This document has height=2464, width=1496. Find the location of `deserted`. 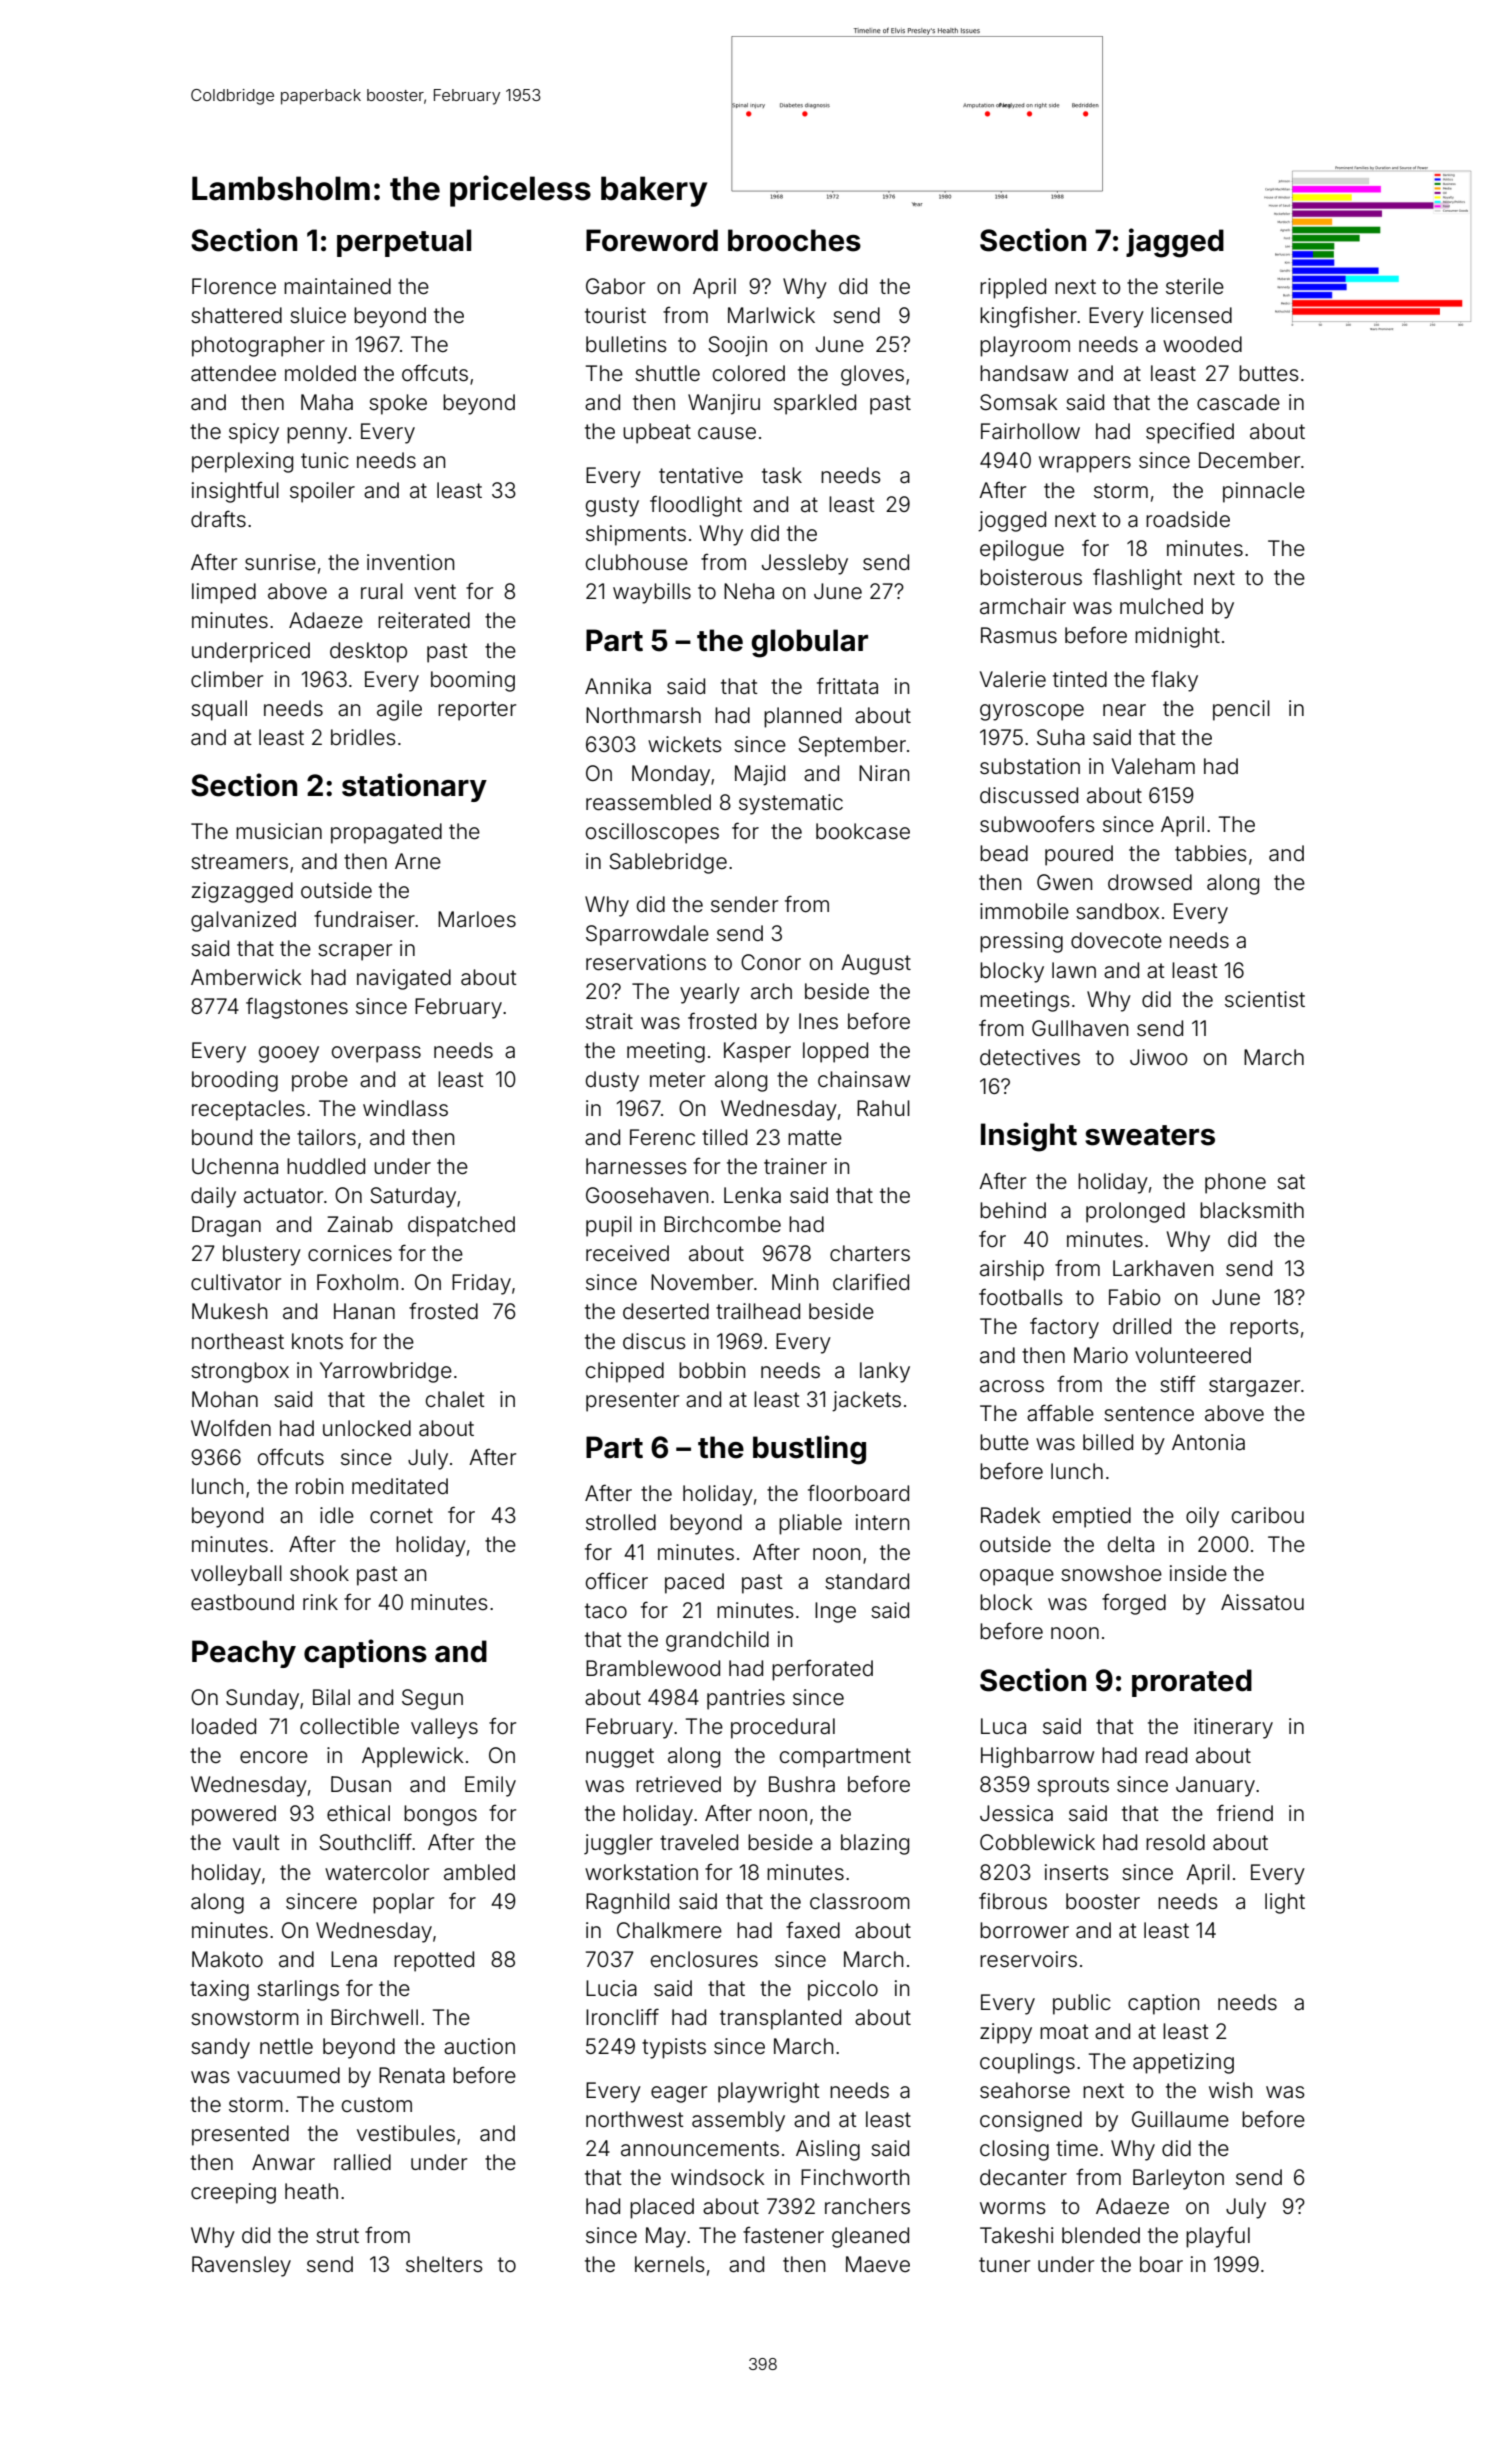

deserted is located at coordinates (666, 1311).
